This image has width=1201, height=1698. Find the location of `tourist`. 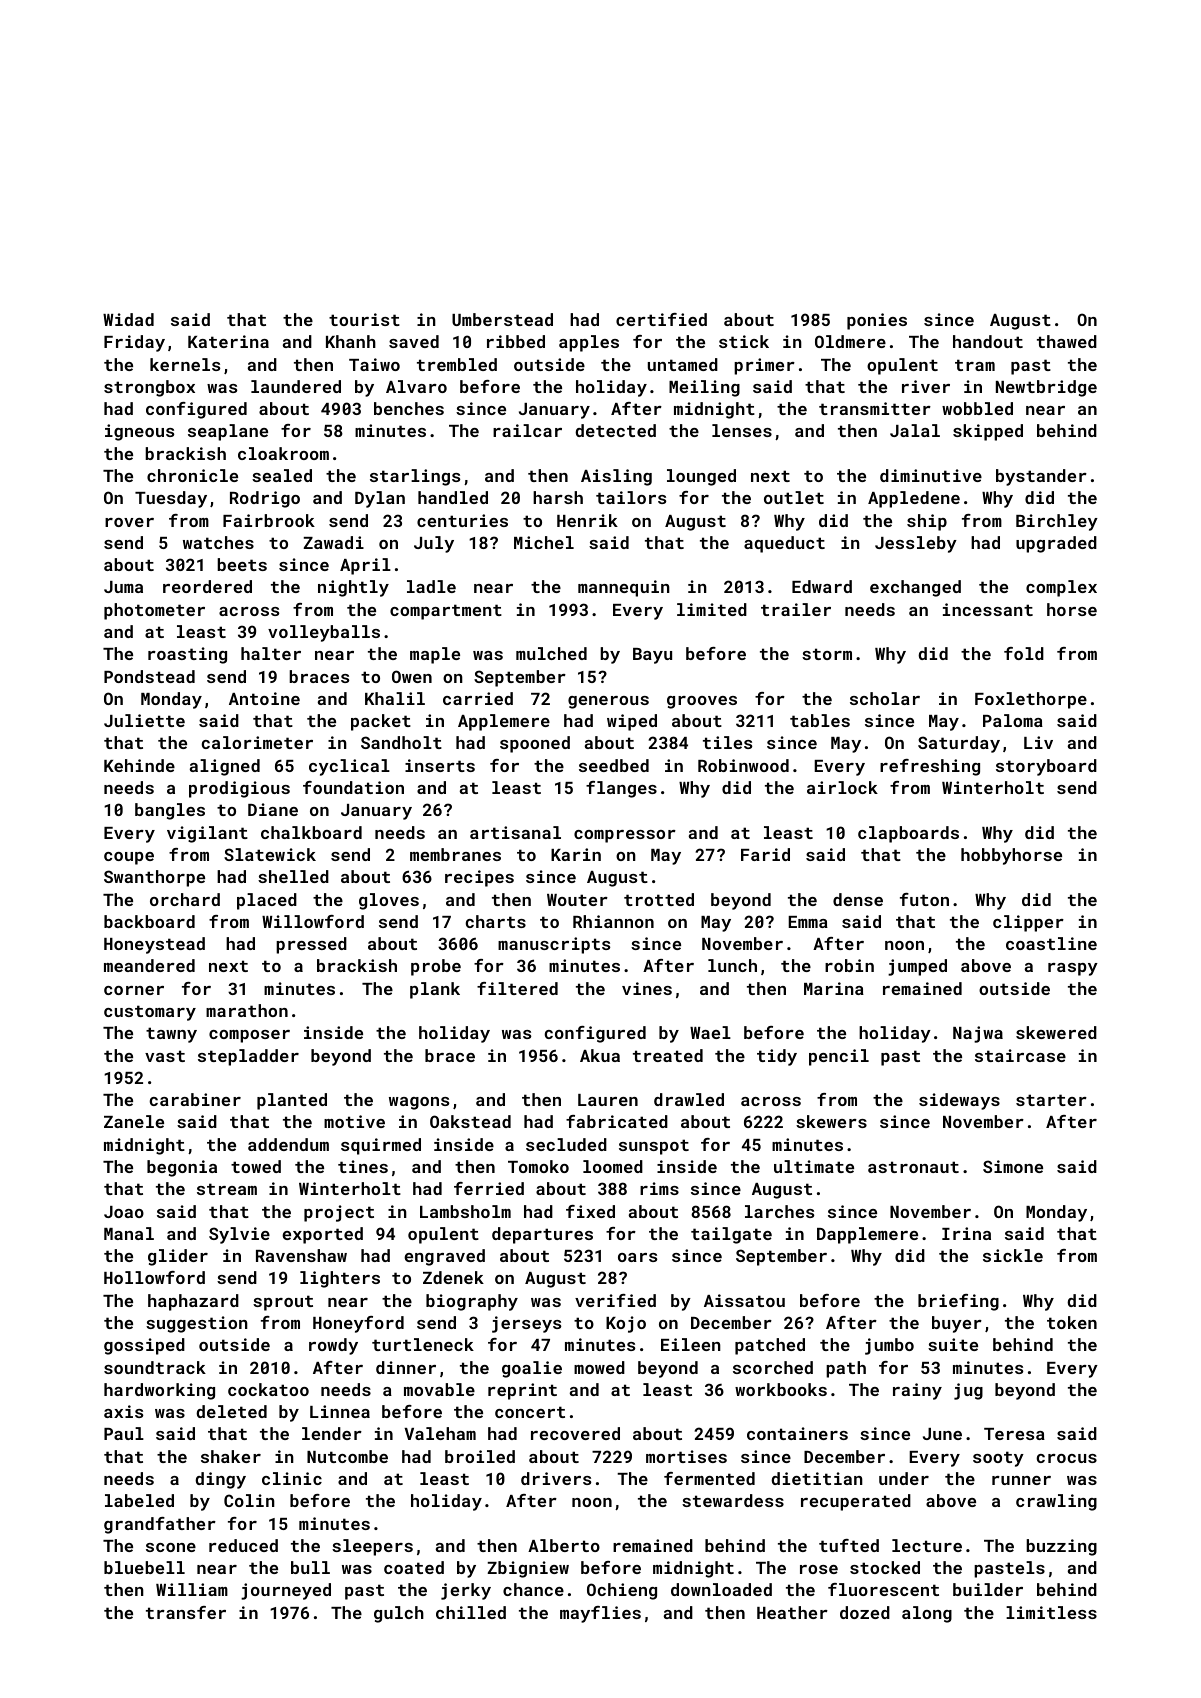

tourist is located at coordinates (364, 319).
